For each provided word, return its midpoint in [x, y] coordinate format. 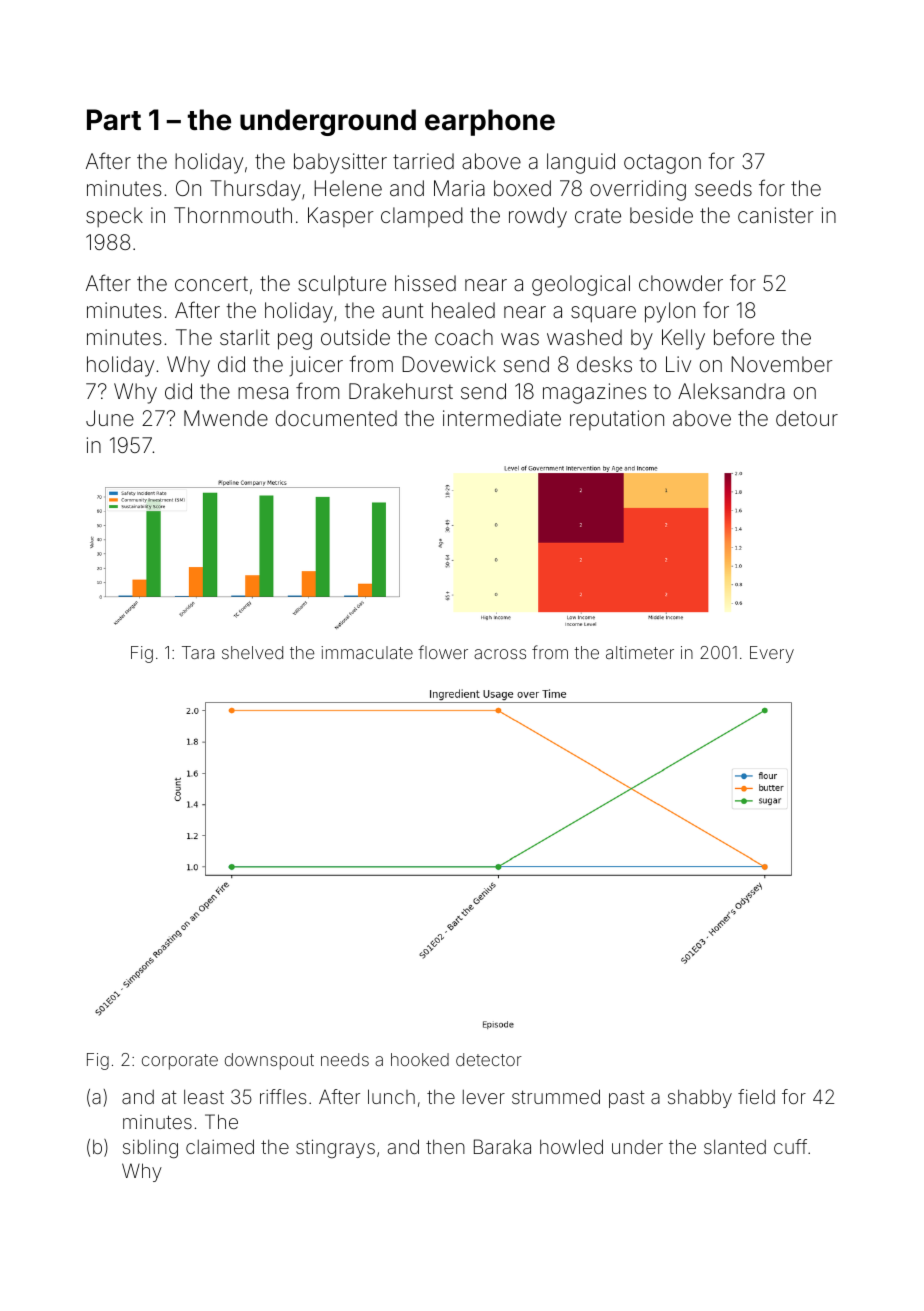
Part [114, 120]
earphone [490, 122]
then [445, 1146]
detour [807, 418]
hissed [425, 283]
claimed [220, 1146]
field [756, 1096]
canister [776, 215]
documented [336, 418]
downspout [269, 1061]
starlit [245, 337]
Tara [198, 652]
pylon [670, 312]
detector [489, 1059]
